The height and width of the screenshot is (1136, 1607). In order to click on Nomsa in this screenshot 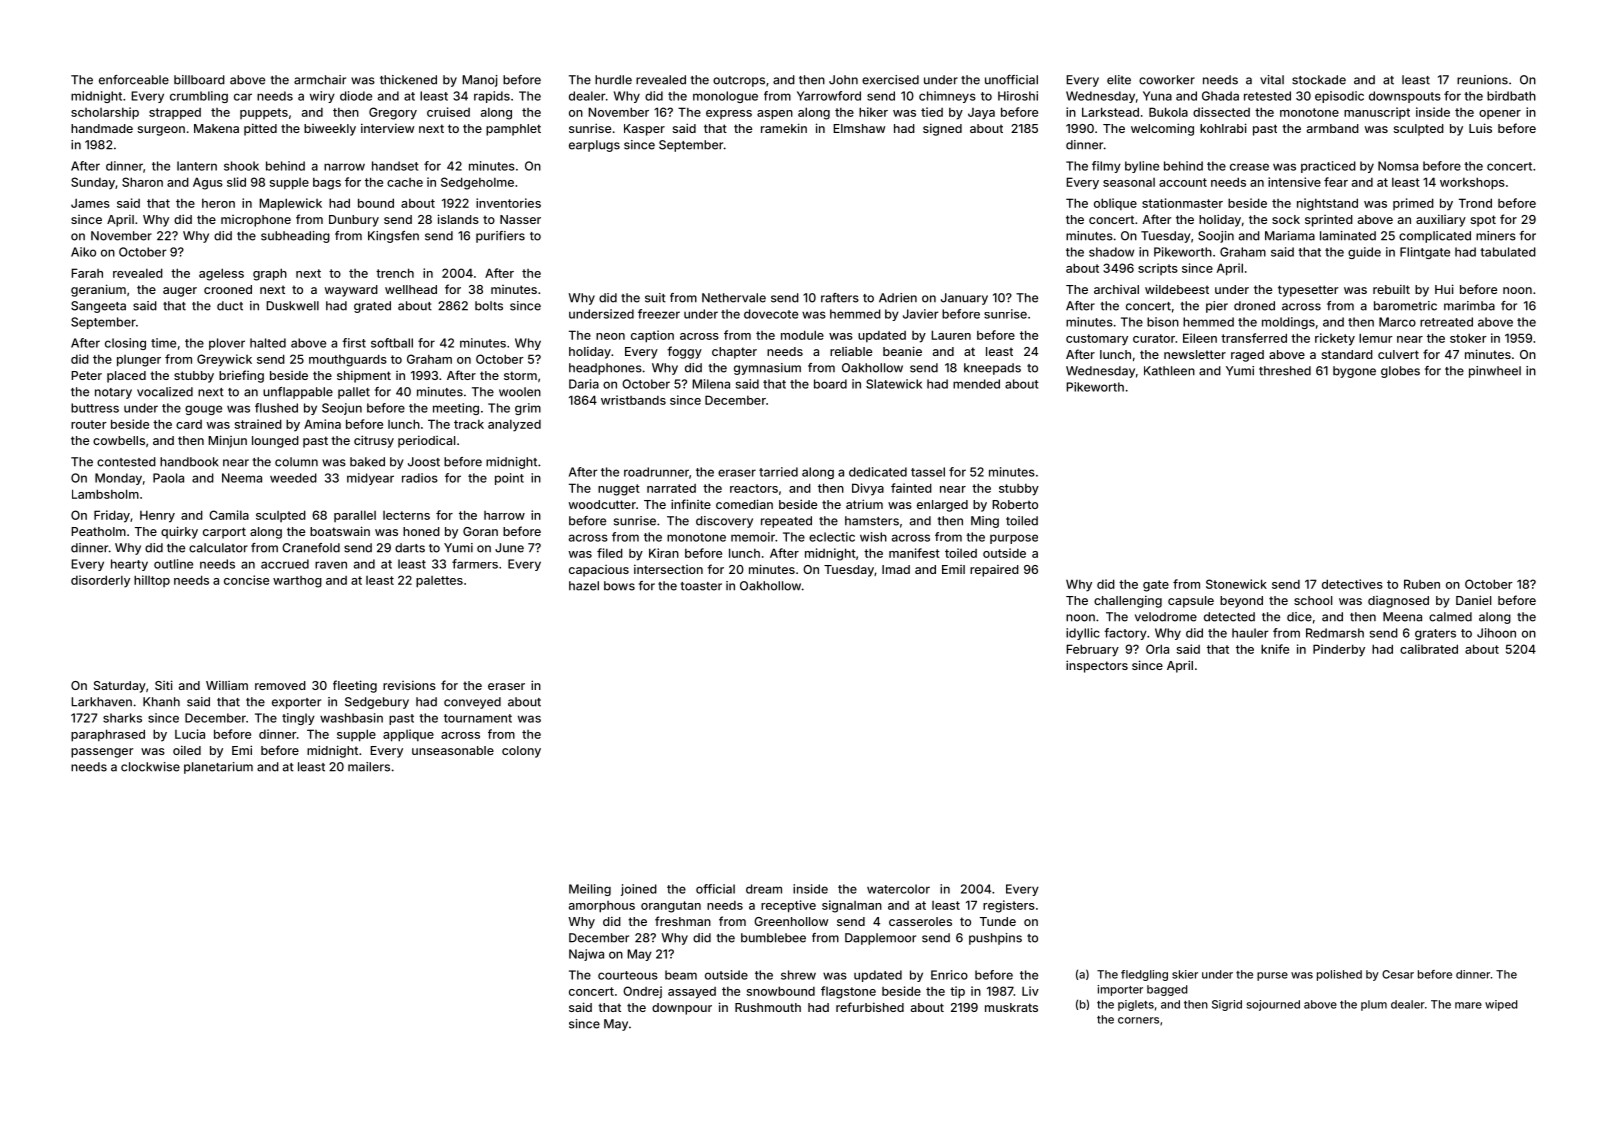, I will do `click(1398, 166)`.
